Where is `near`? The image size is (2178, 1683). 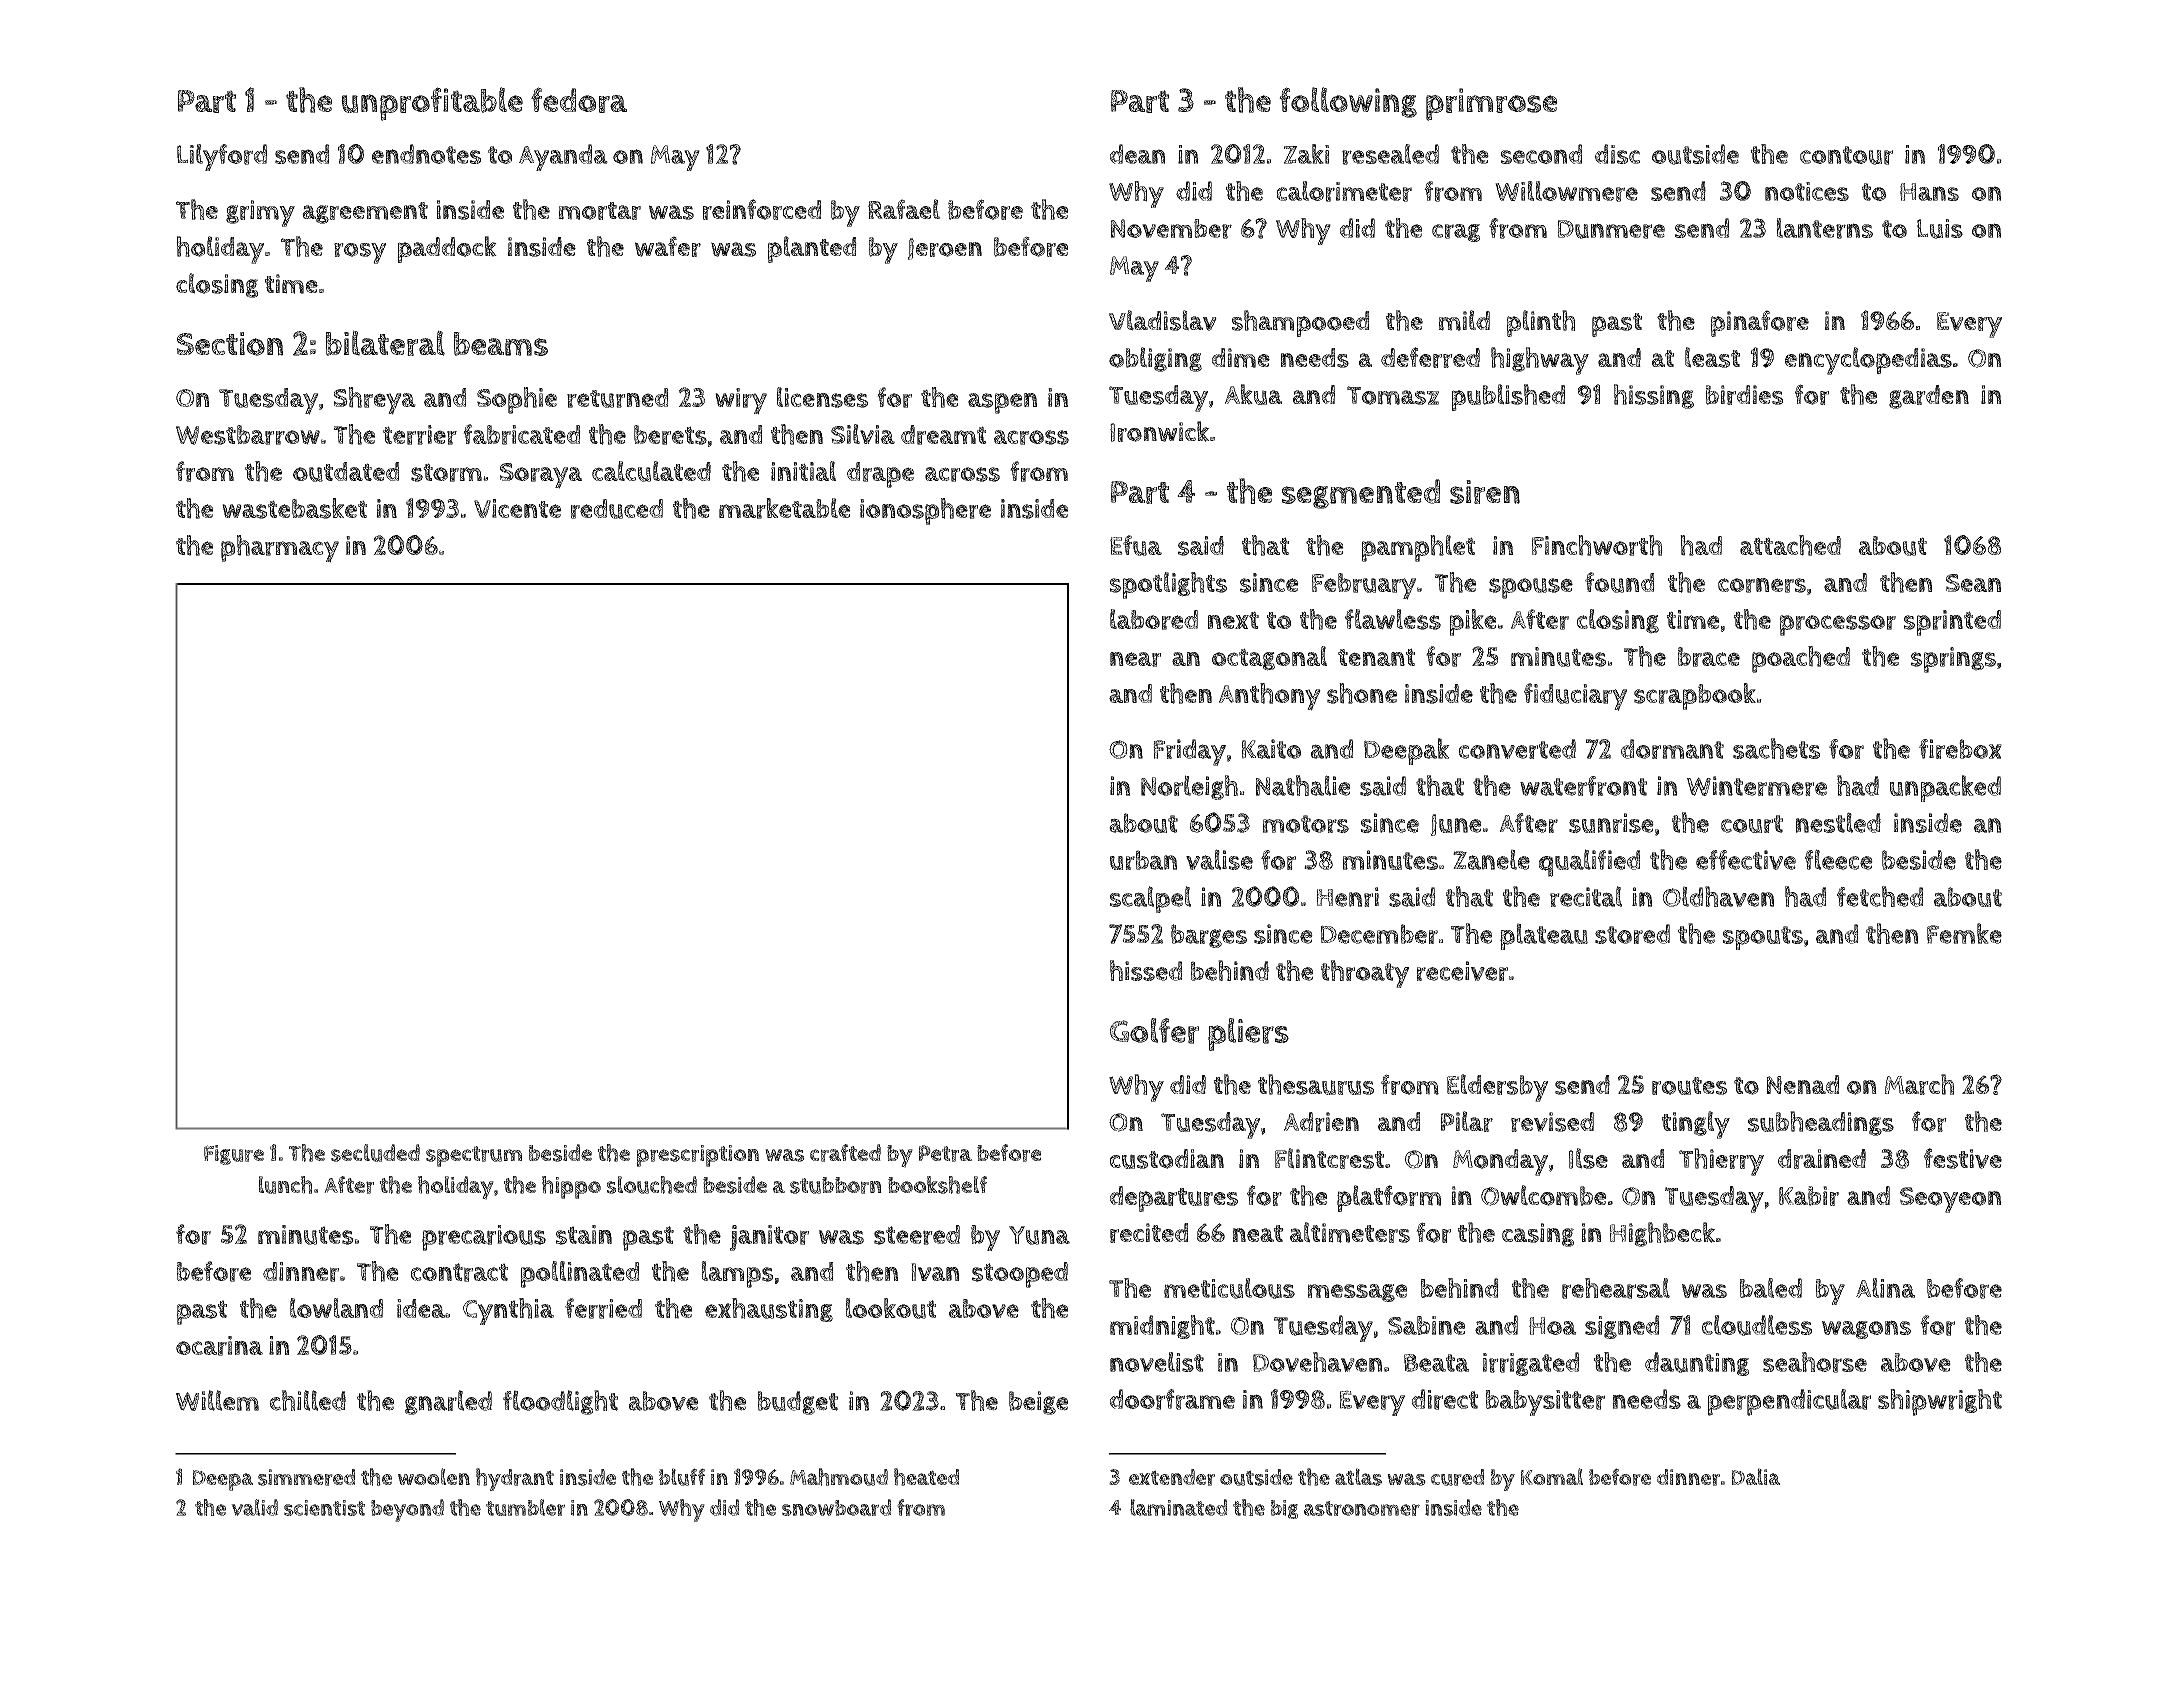 near is located at coordinates (1135, 659).
